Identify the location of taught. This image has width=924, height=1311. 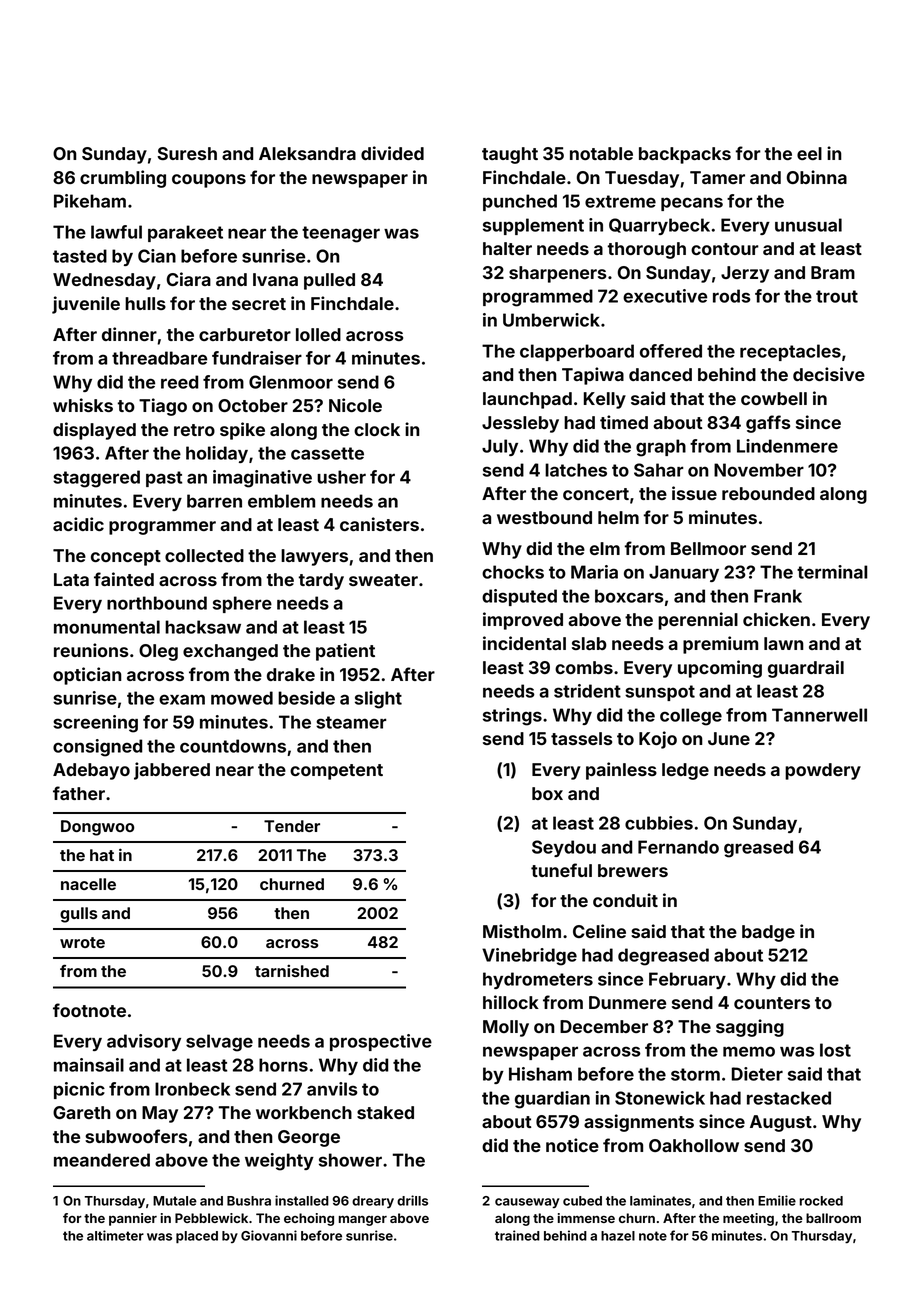
(510, 155).
